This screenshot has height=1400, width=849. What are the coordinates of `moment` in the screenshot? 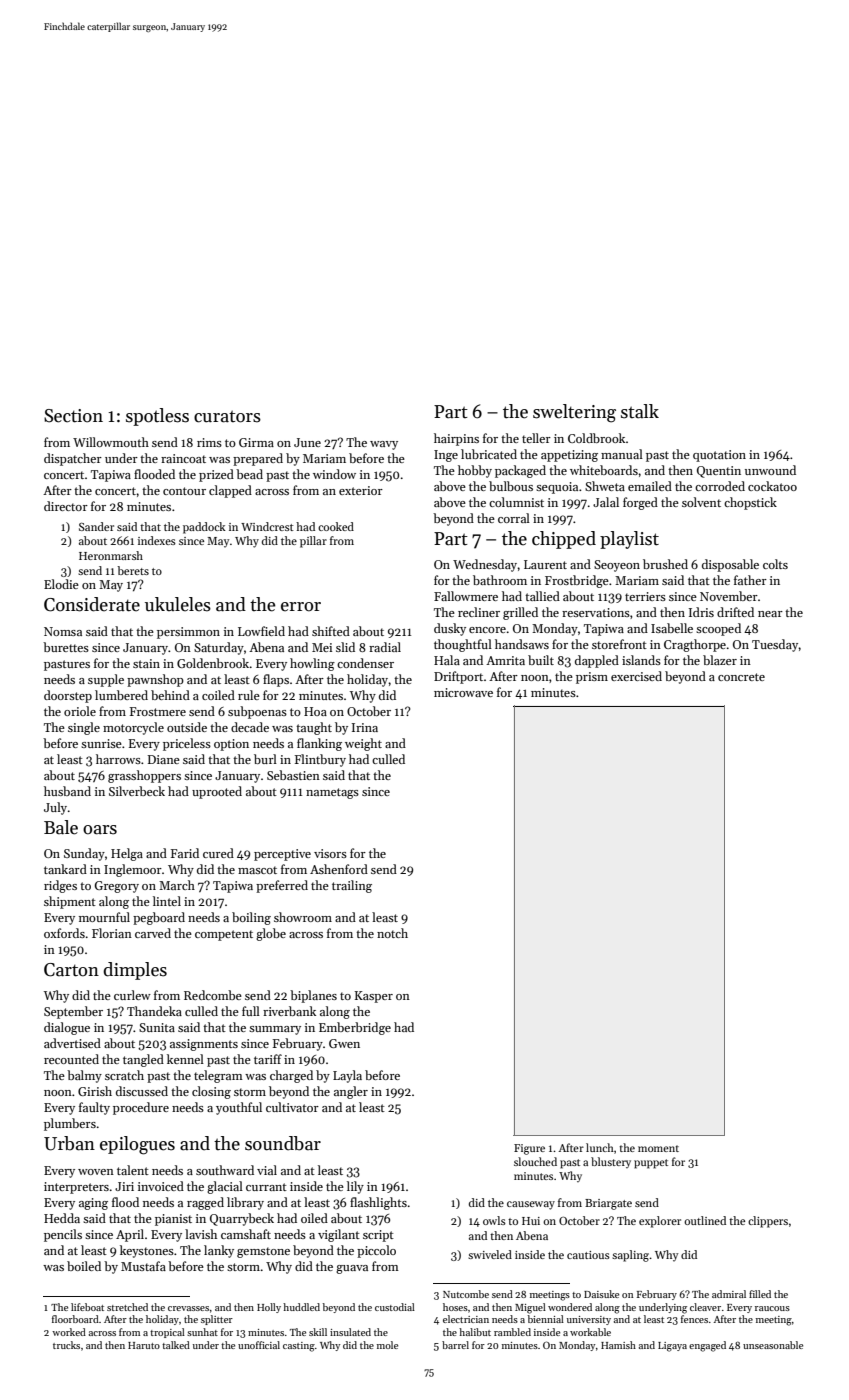 It's located at (658, 1148).
